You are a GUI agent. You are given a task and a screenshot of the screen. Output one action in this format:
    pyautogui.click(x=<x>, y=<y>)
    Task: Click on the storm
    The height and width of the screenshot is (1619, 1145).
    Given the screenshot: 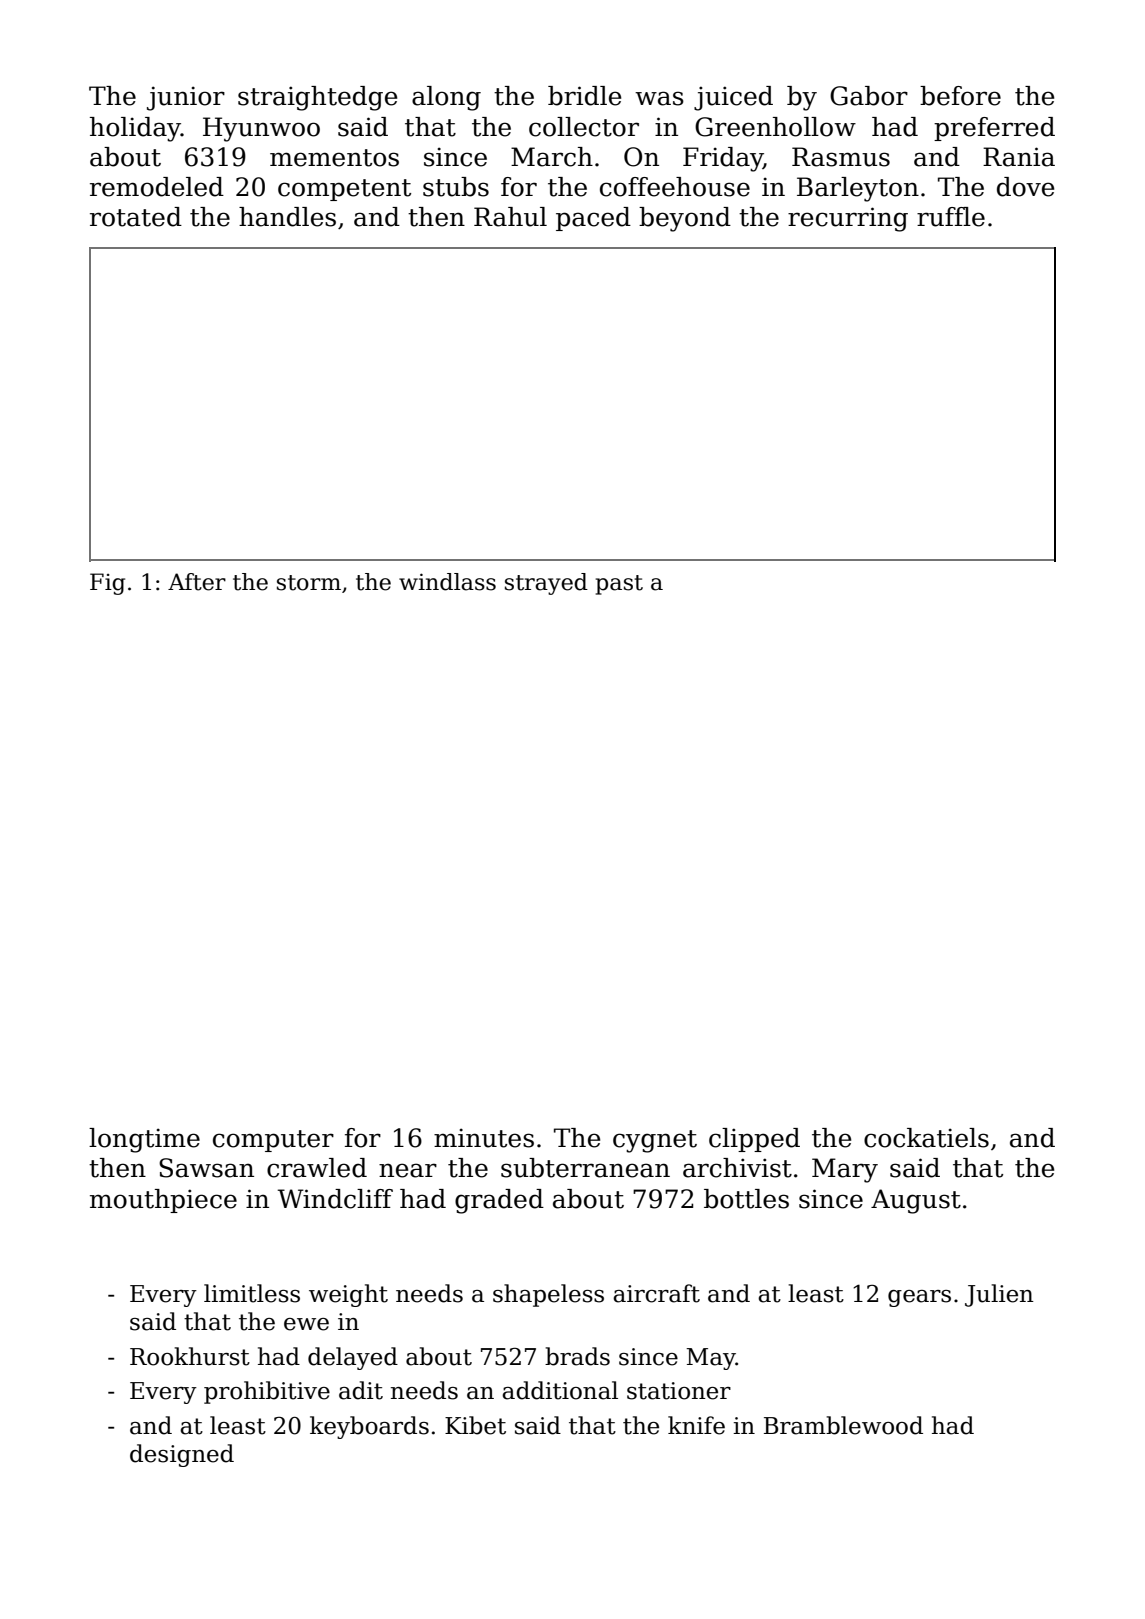 What is the action you would take?
    pyautogui.click(x=309, y=583)
